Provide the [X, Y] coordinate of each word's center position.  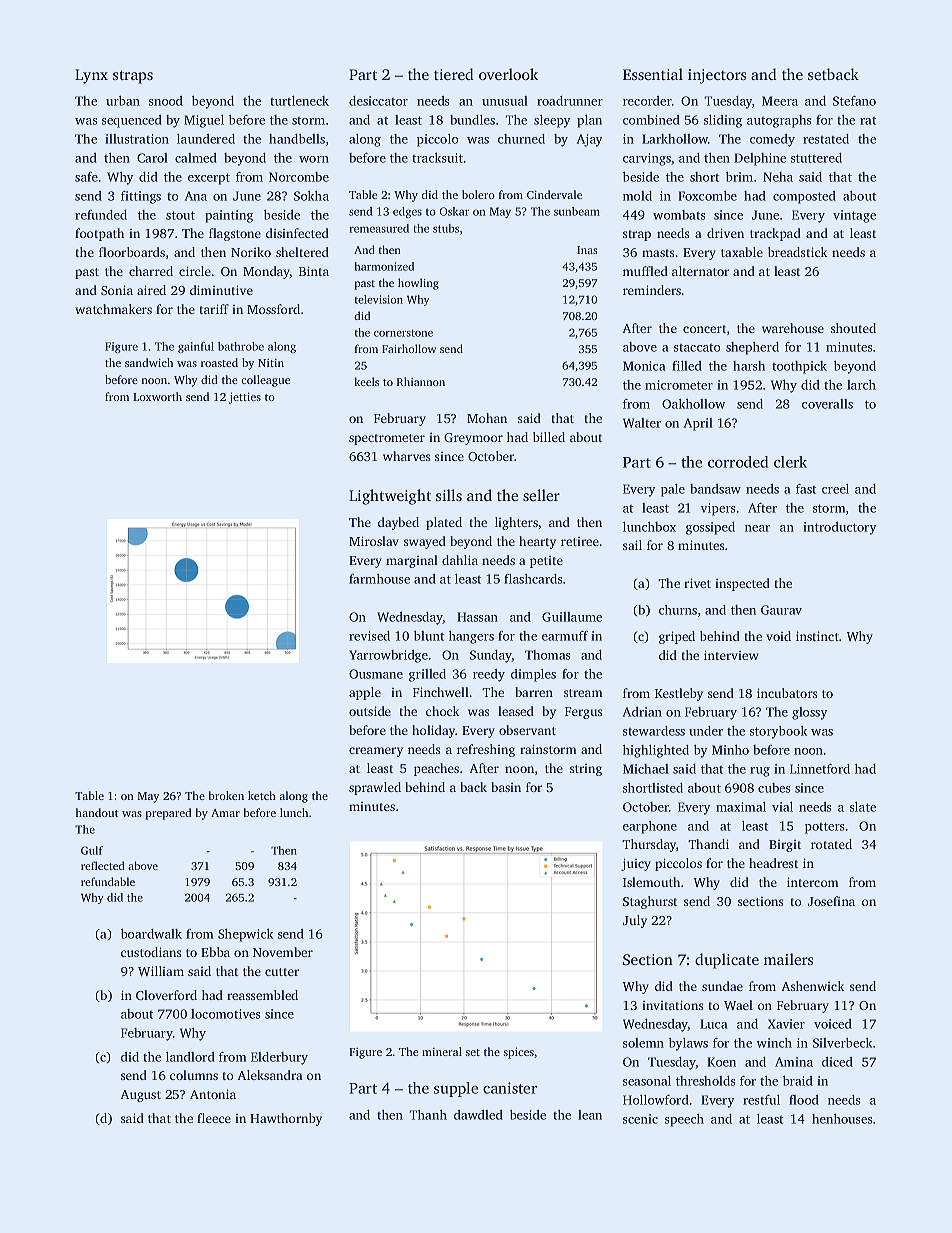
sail [632, 545]
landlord [190, 1057]
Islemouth [651, 882]
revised [369, 636]
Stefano [854, 101]
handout [97, 812]
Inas [587, 250]
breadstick [797, 252]
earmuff [565, 636]
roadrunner [570, 101]
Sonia [117, 290]
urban [123, 101]
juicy [636, 864]
